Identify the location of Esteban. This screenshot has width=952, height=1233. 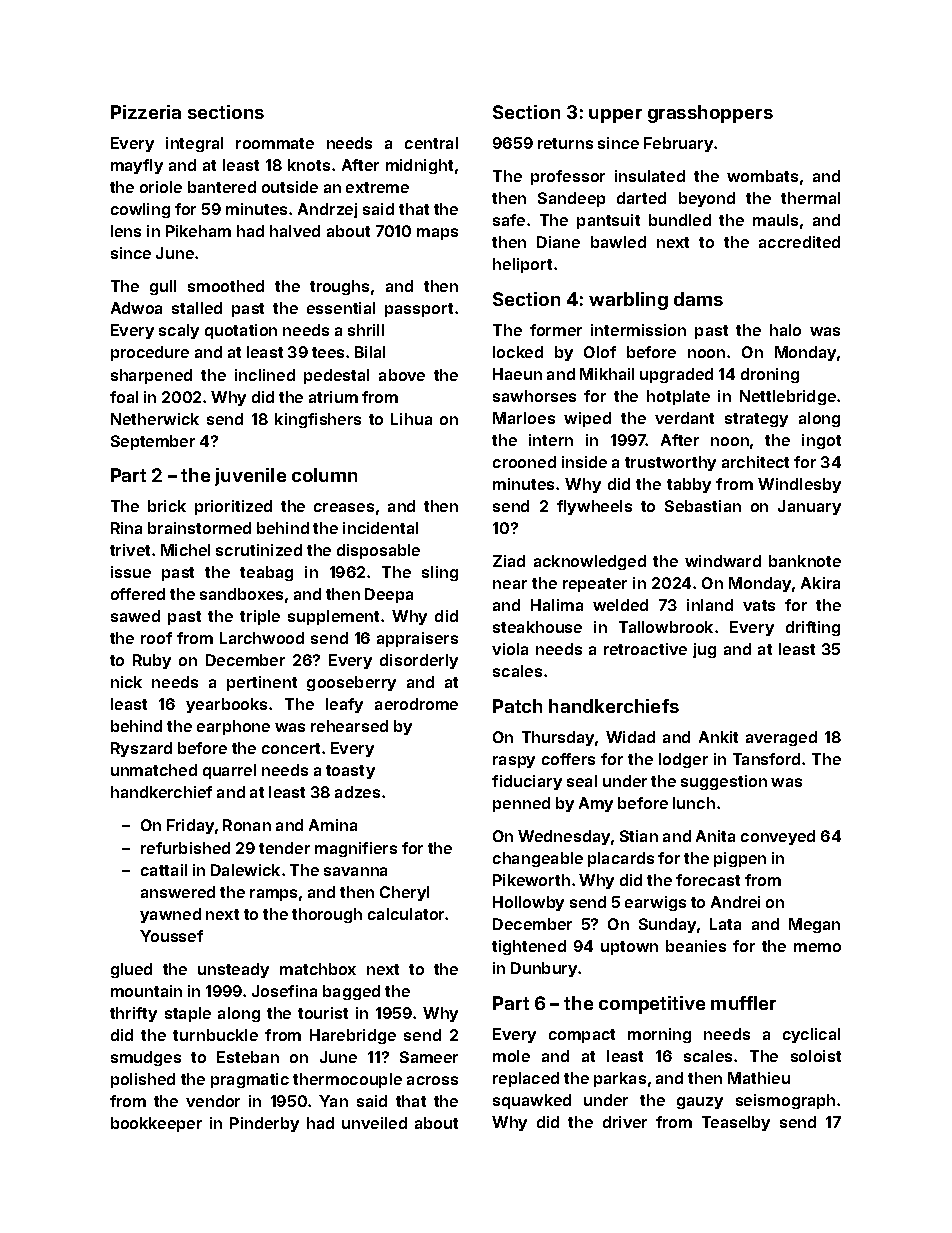
(248, 1057).
